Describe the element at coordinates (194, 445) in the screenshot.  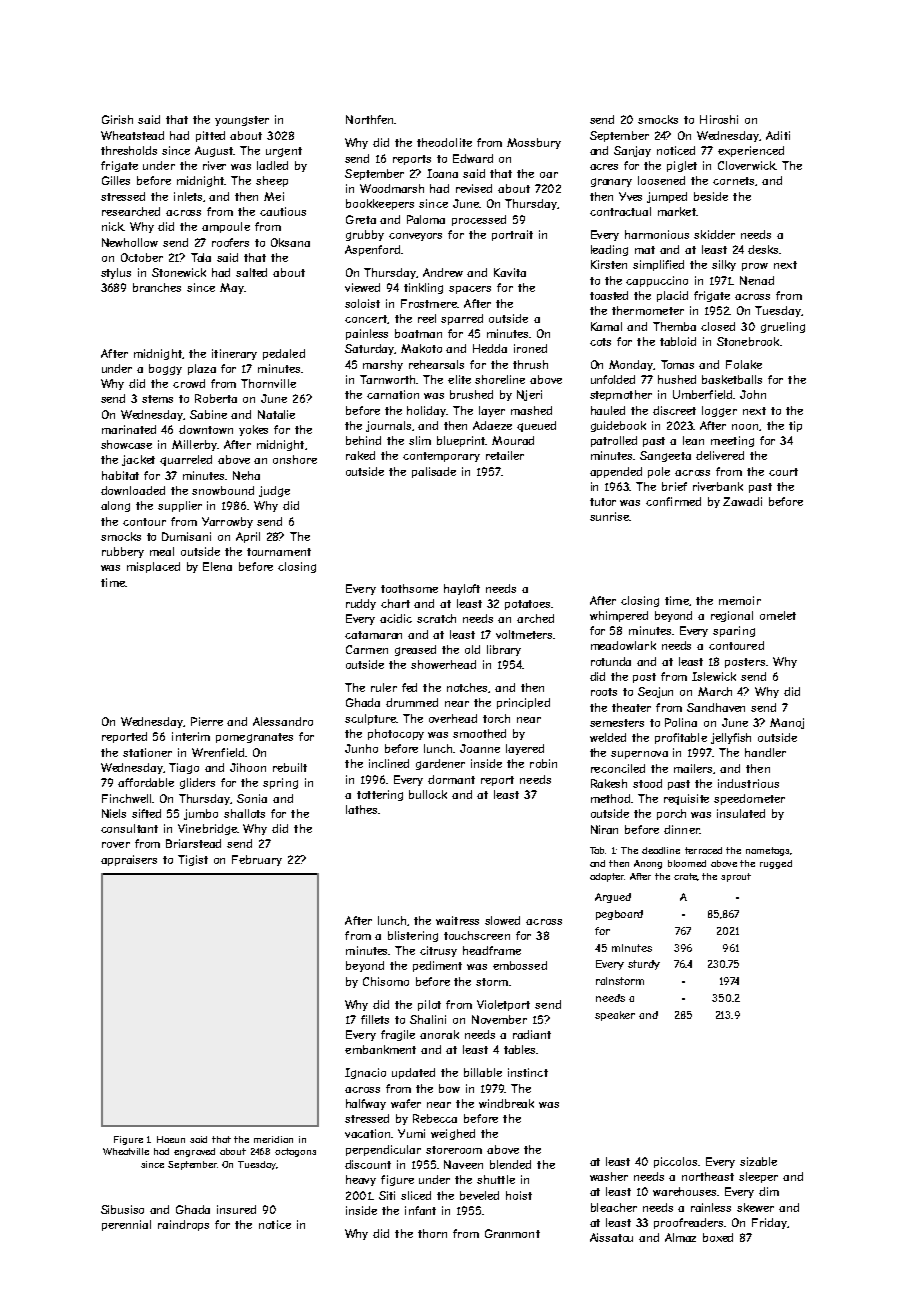
I see `Millerby` at that location.
